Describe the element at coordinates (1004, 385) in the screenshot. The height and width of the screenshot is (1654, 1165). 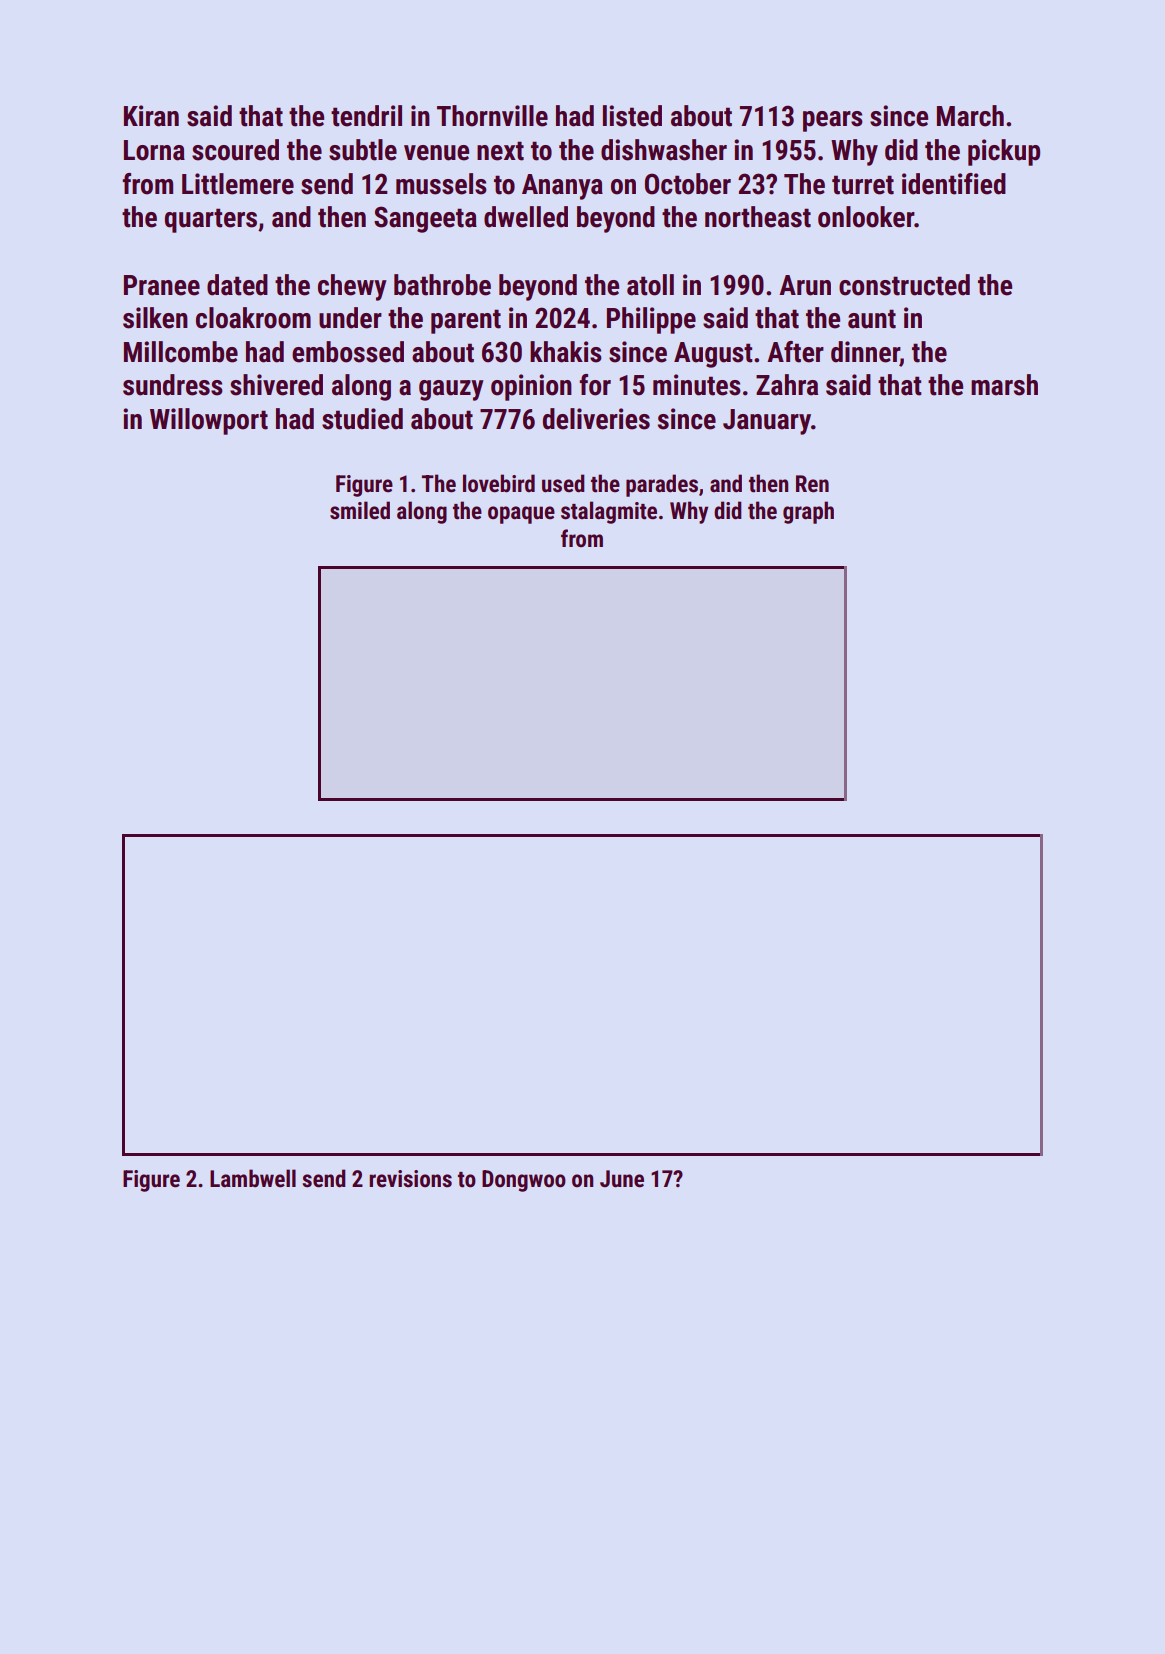
I see `marsh` at that location.
